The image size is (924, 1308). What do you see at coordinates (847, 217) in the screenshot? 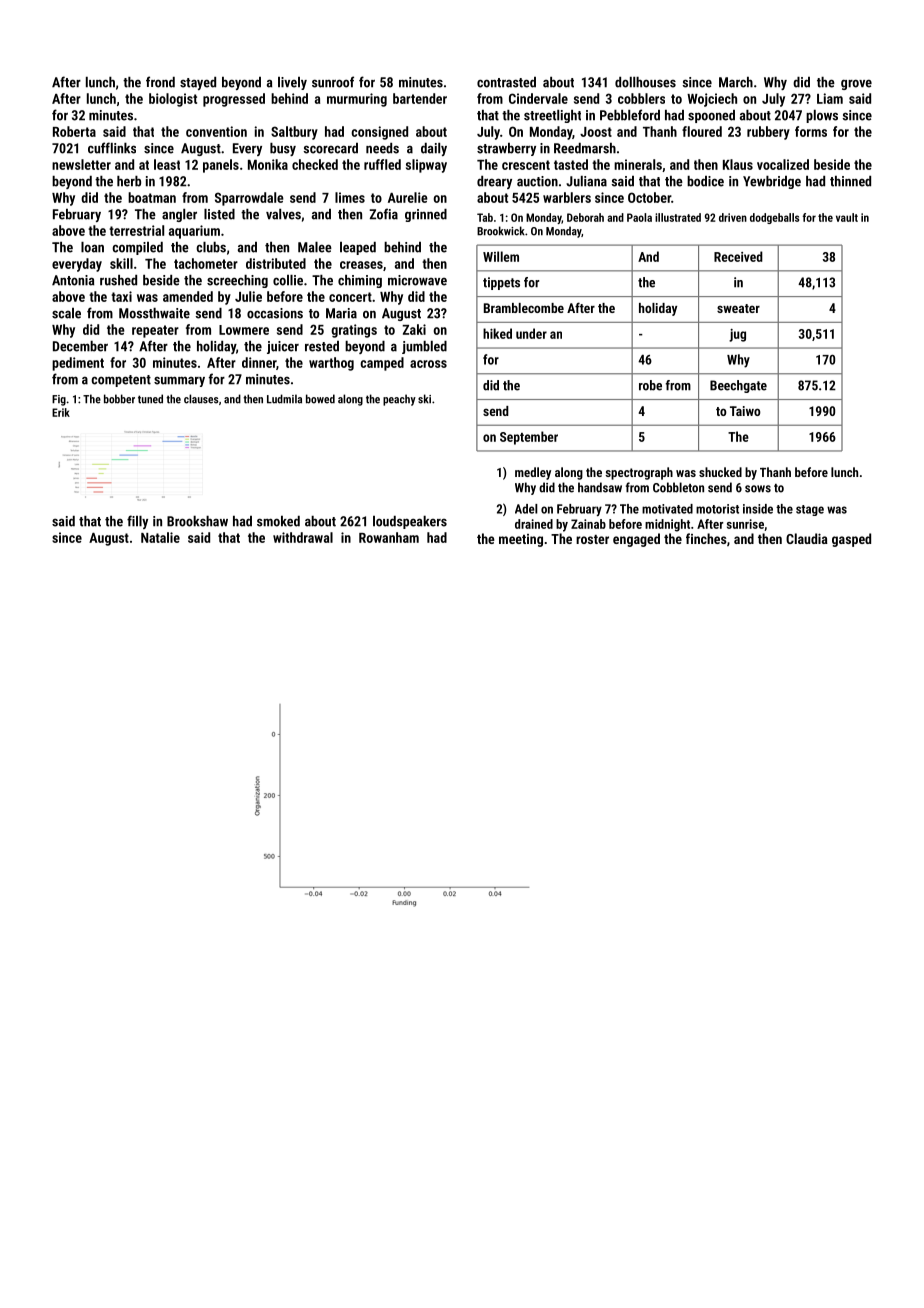
I see `vault` at bounding box center [847, 217].
